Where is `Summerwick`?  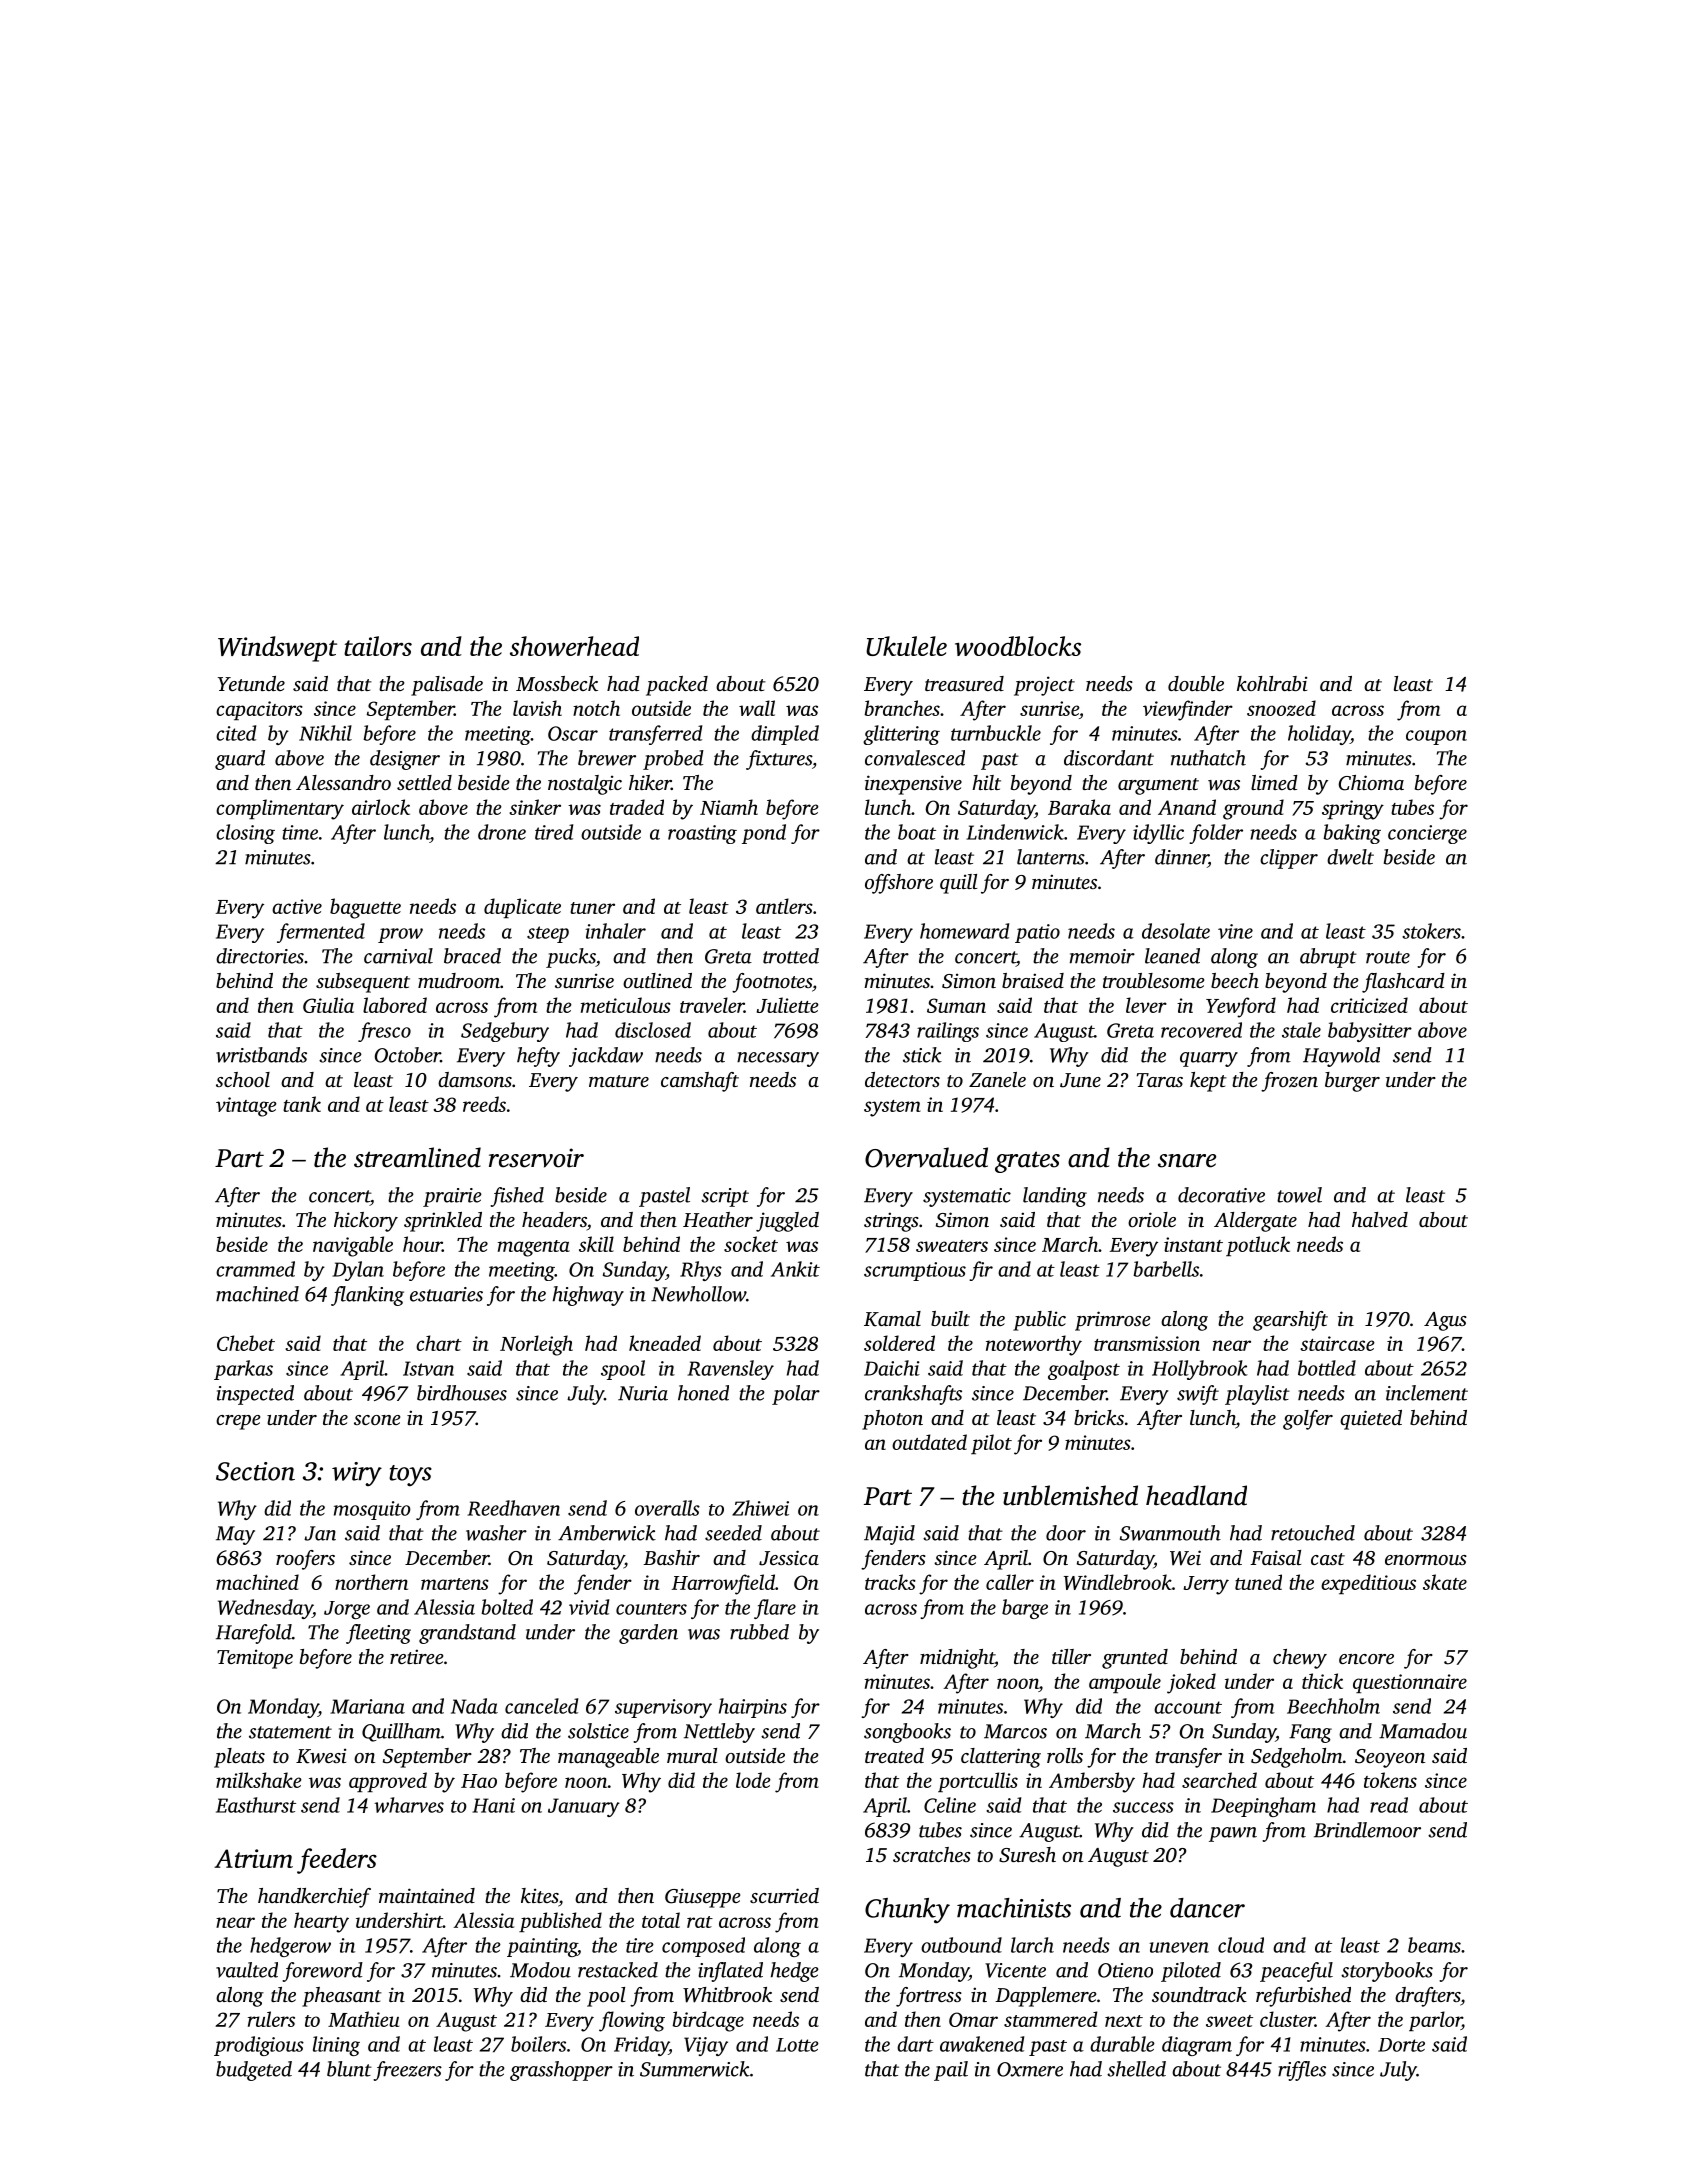 Summerwick is located at coordinates (695, 2069).
